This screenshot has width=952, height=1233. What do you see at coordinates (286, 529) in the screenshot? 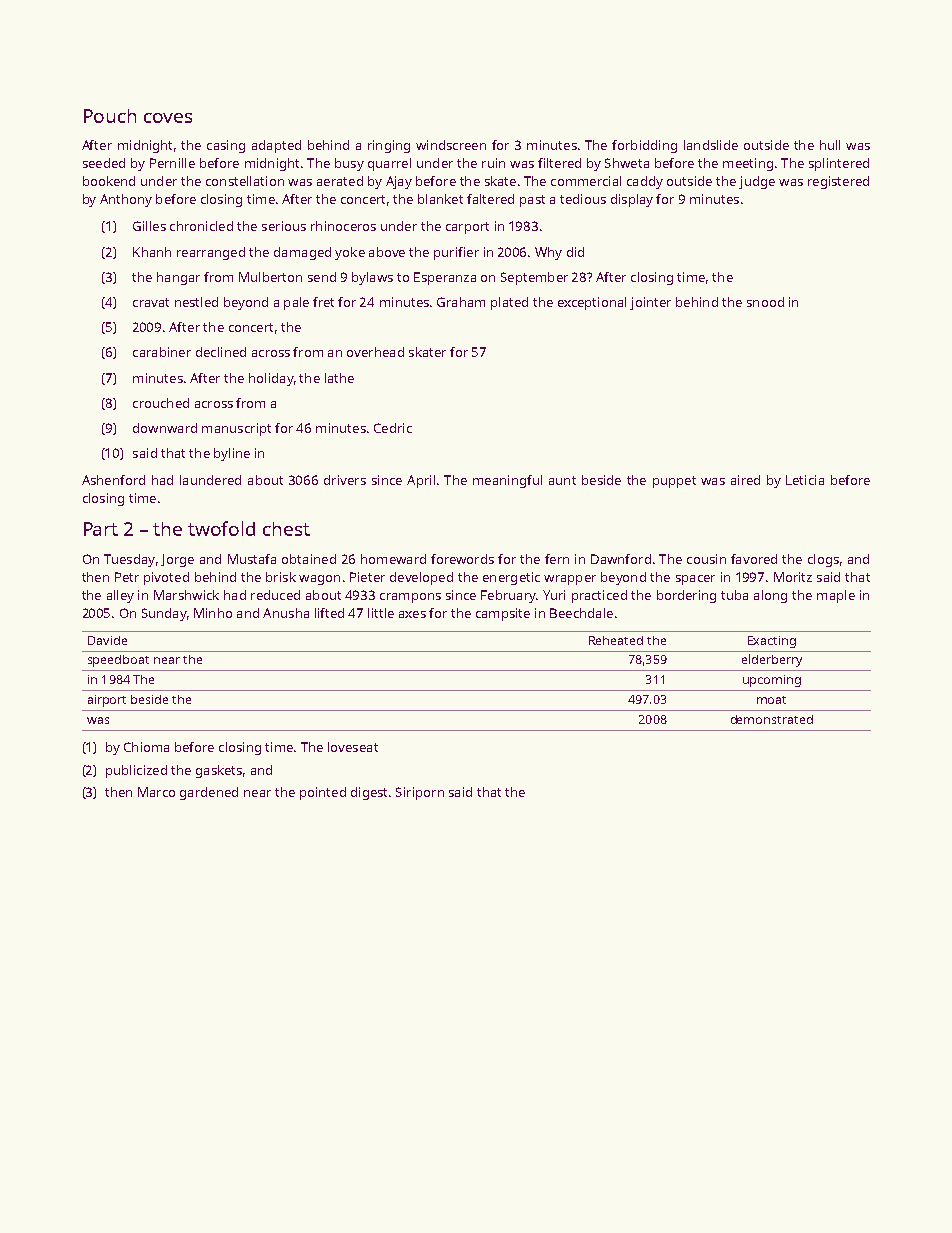
I see `chest` at bounding box center [286, 529].
